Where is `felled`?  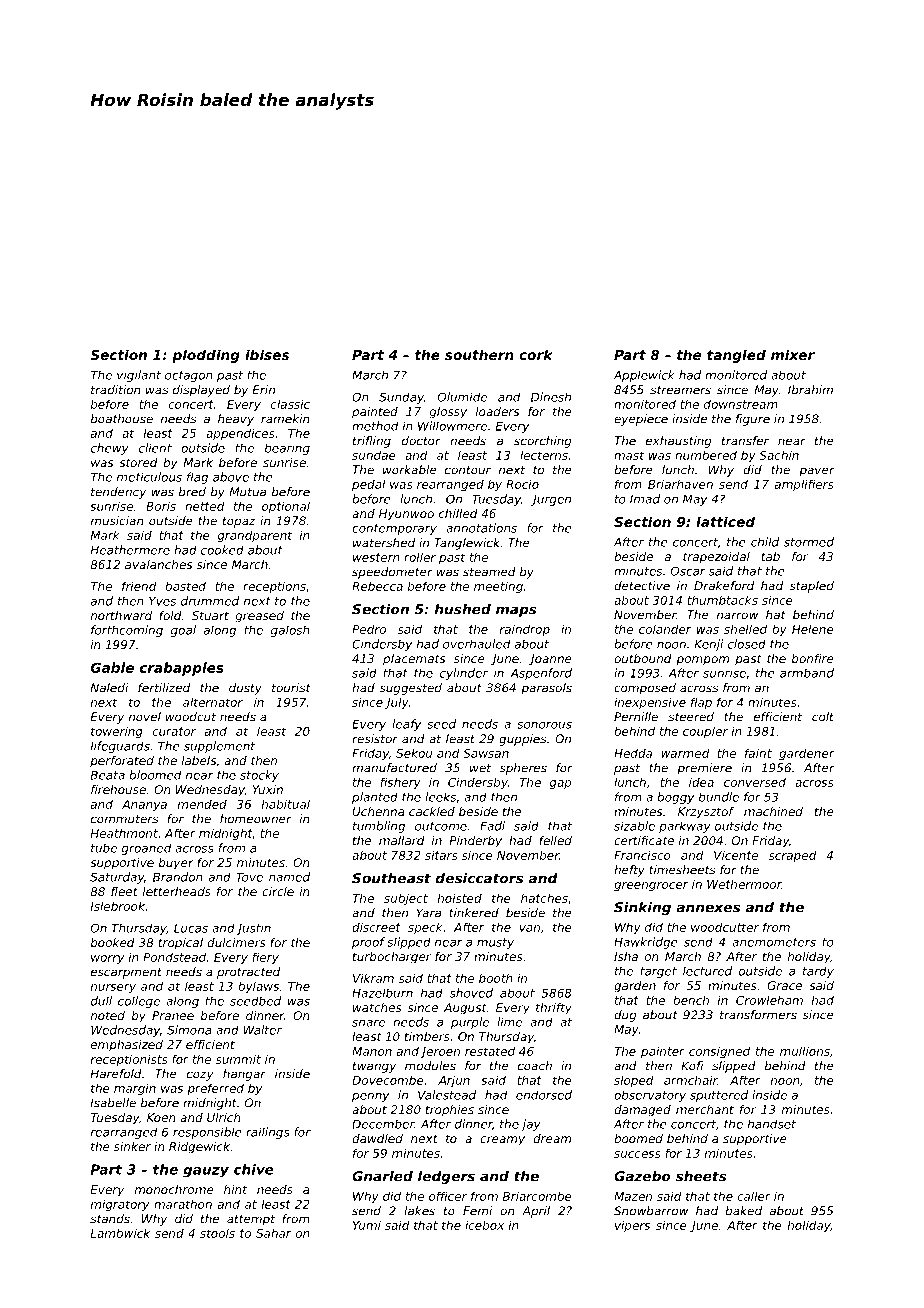 felled is located at coordinates (555, 840).
